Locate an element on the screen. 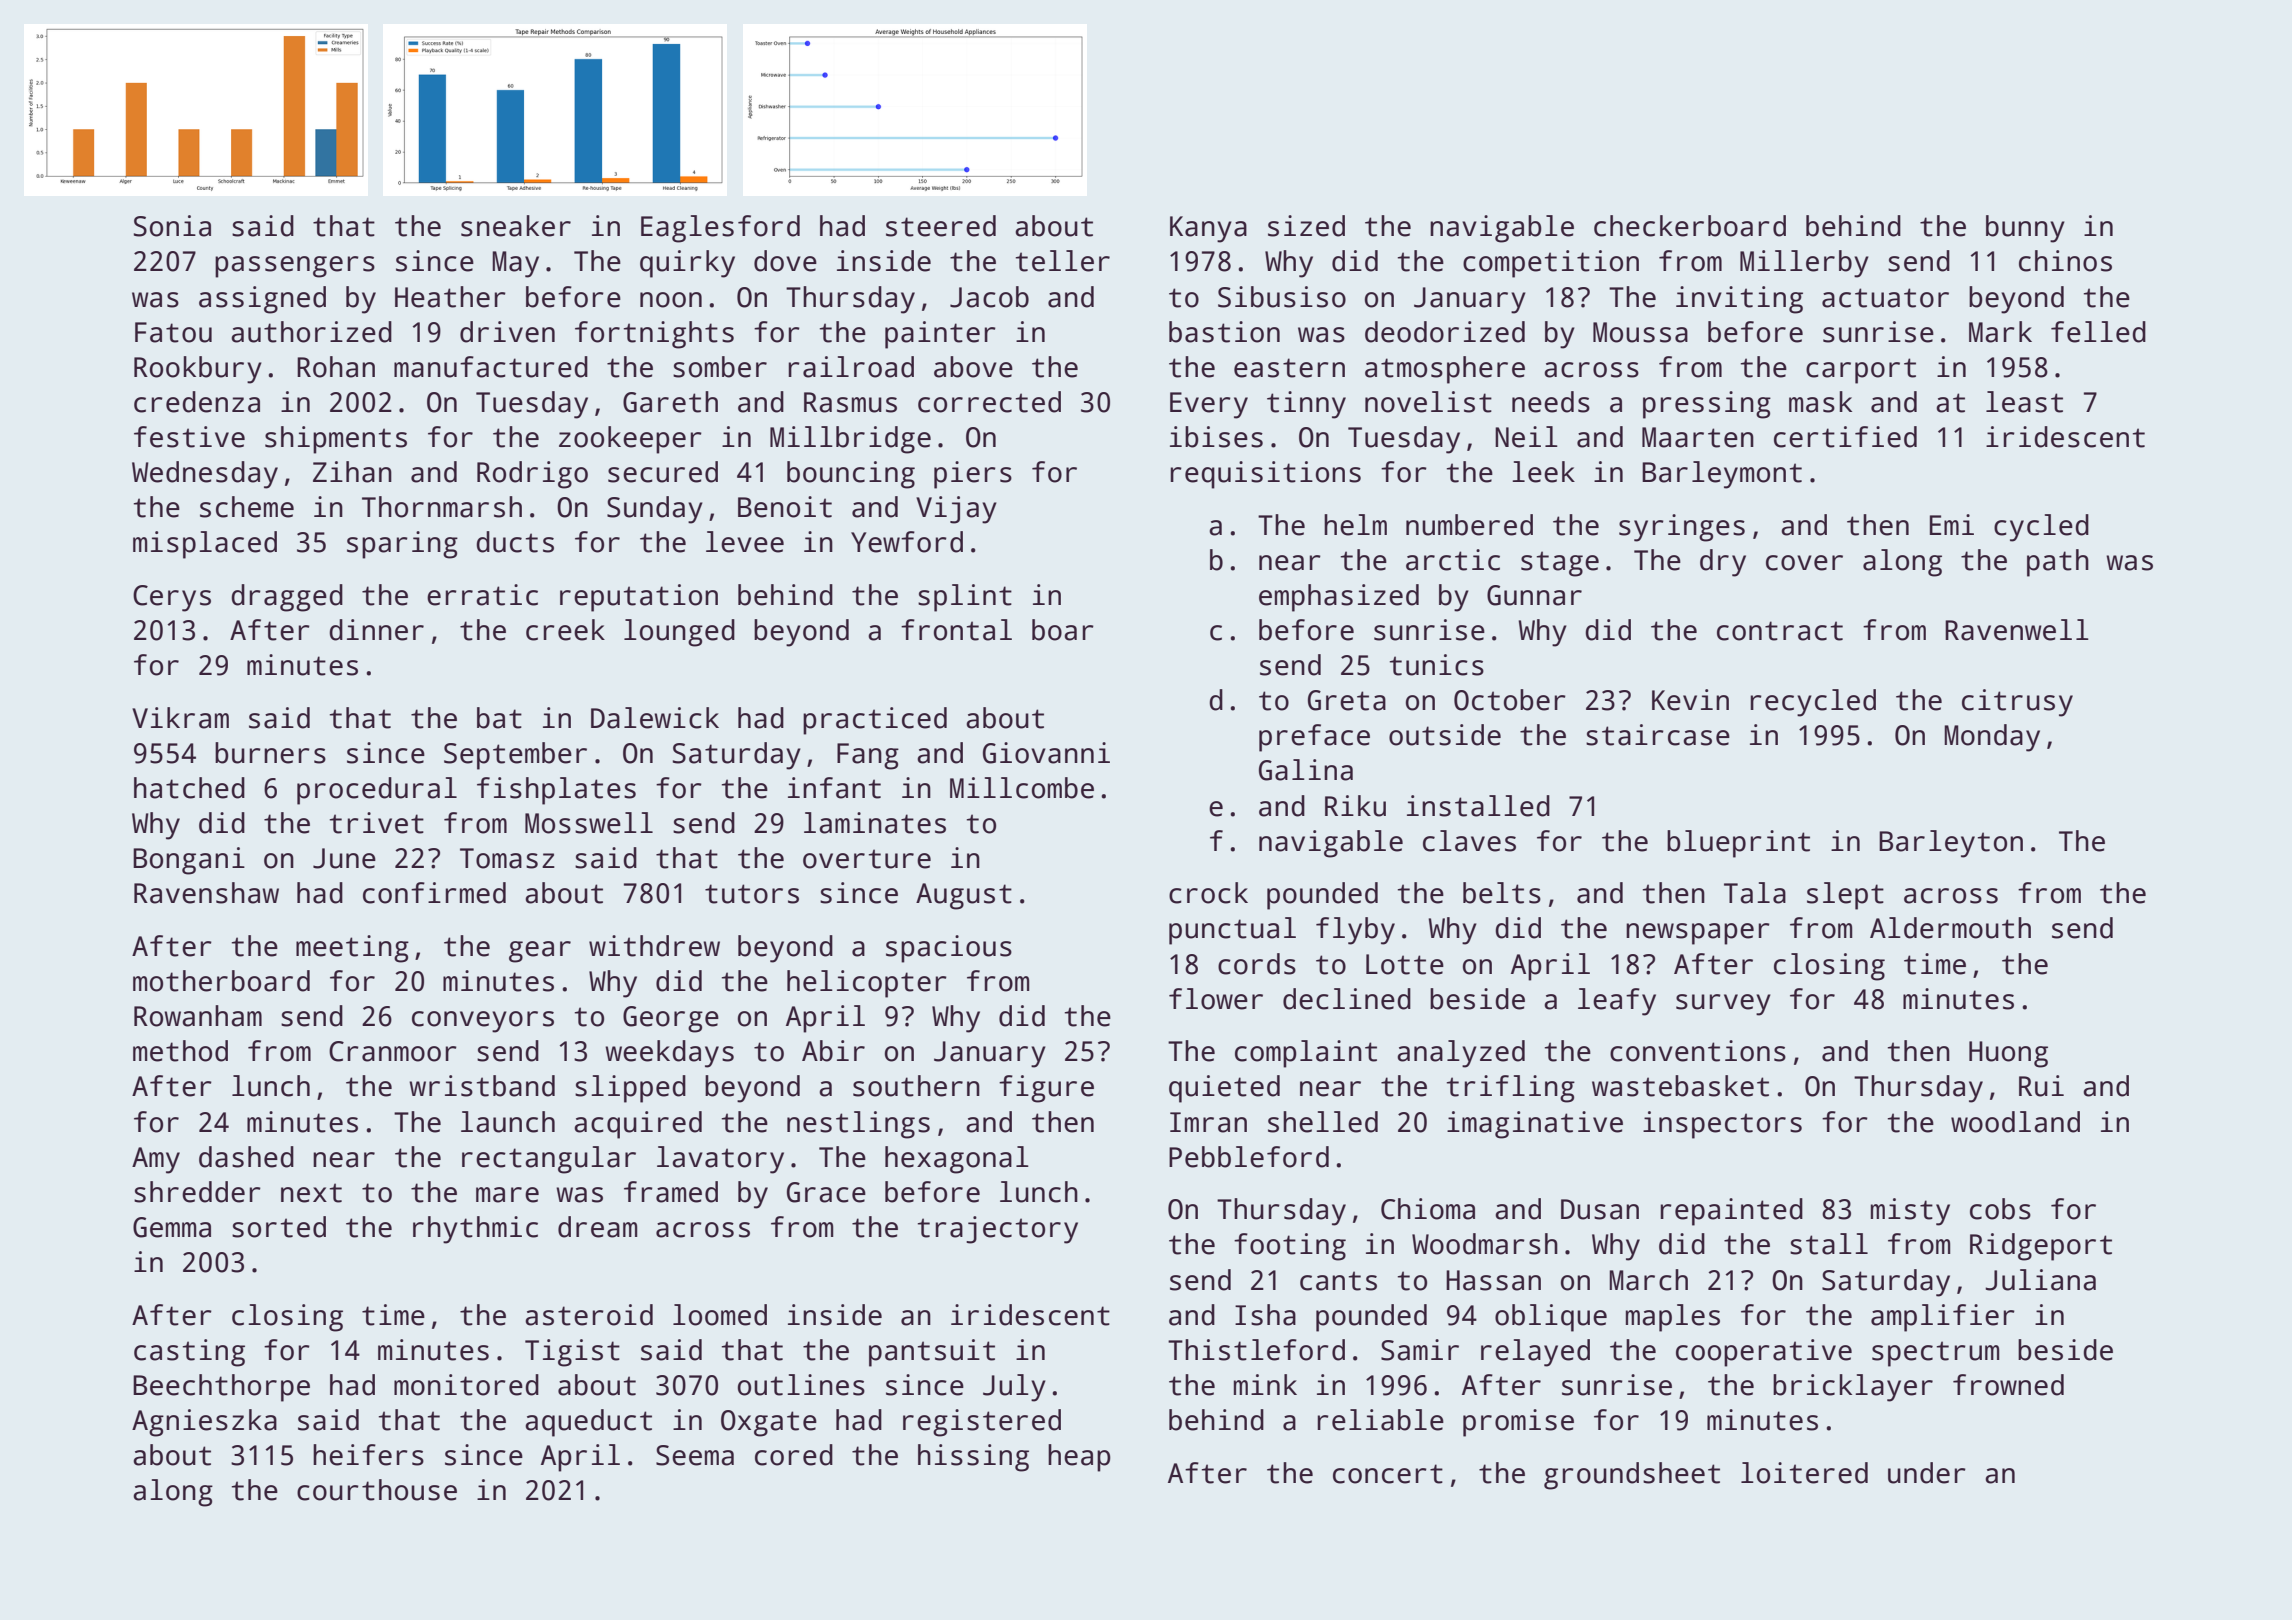 The width and height of the screenshot is (2292, 1620). Barleyton is located at coordinates (1951, 844).
